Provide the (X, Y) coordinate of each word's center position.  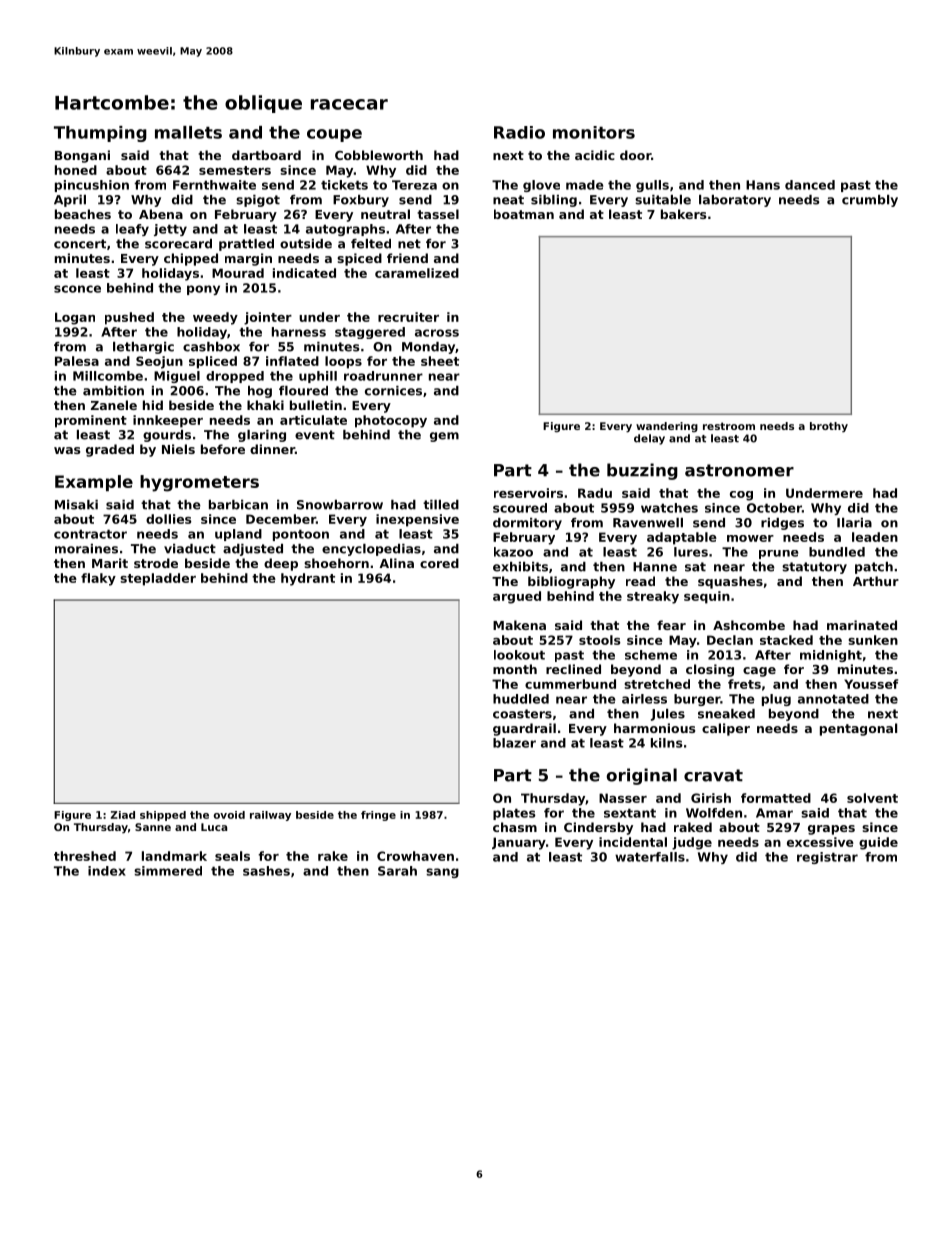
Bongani (82, 156)
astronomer (739, 470)
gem (444, 437)
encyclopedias (371, 550)
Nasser (623, 798)
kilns (667, 743)
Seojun (159, 362)
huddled (521, 699)
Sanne (153, 827)
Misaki (76, 505)
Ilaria (854, 523)
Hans (763, 185)
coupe (334, 135)
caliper (726, 729)
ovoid (229, 815)
